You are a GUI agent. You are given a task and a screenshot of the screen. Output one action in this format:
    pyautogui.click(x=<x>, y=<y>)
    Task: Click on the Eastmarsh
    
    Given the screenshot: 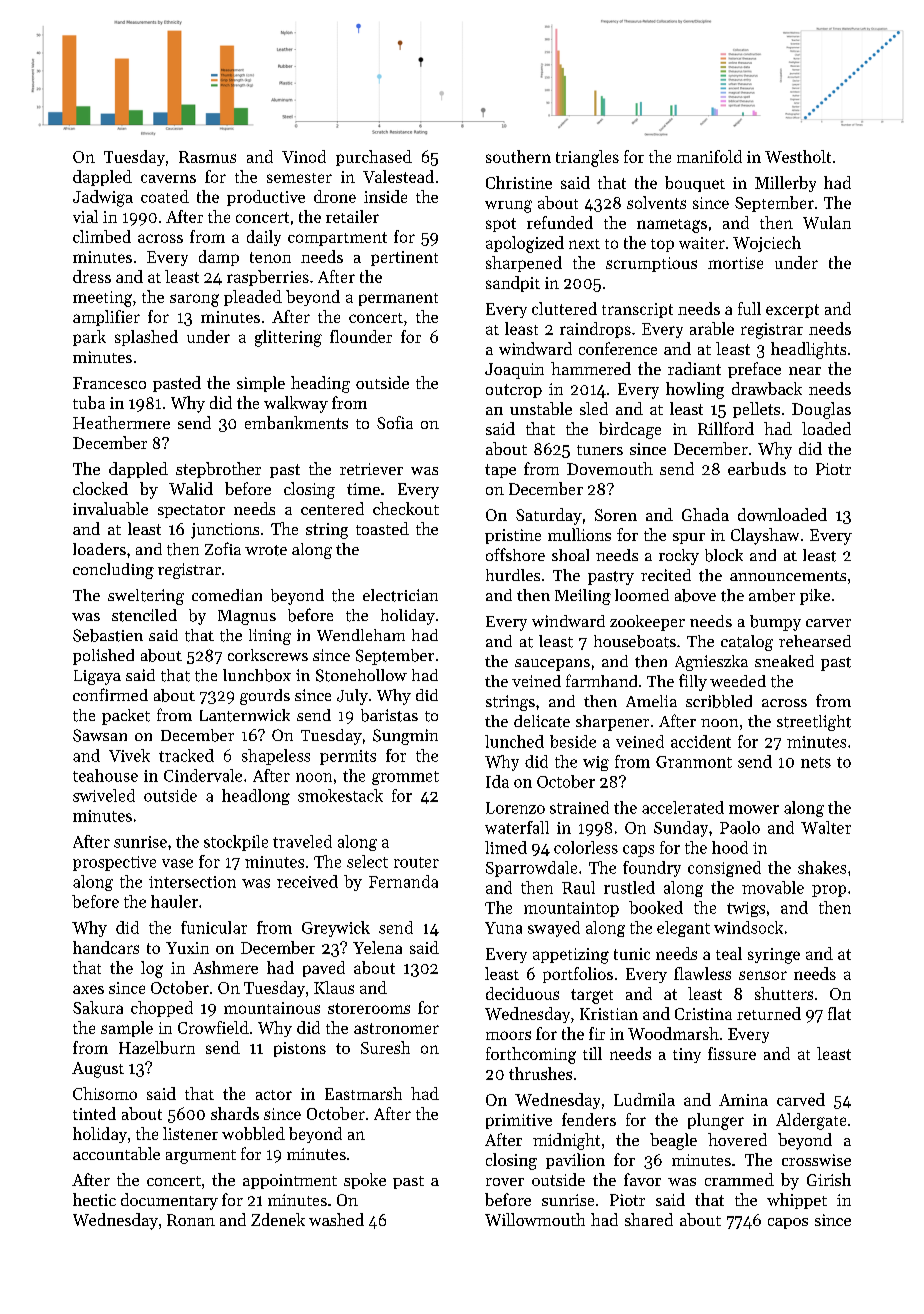 What is the action you would take?
    pyautogui.click(x=363, y=1093)
